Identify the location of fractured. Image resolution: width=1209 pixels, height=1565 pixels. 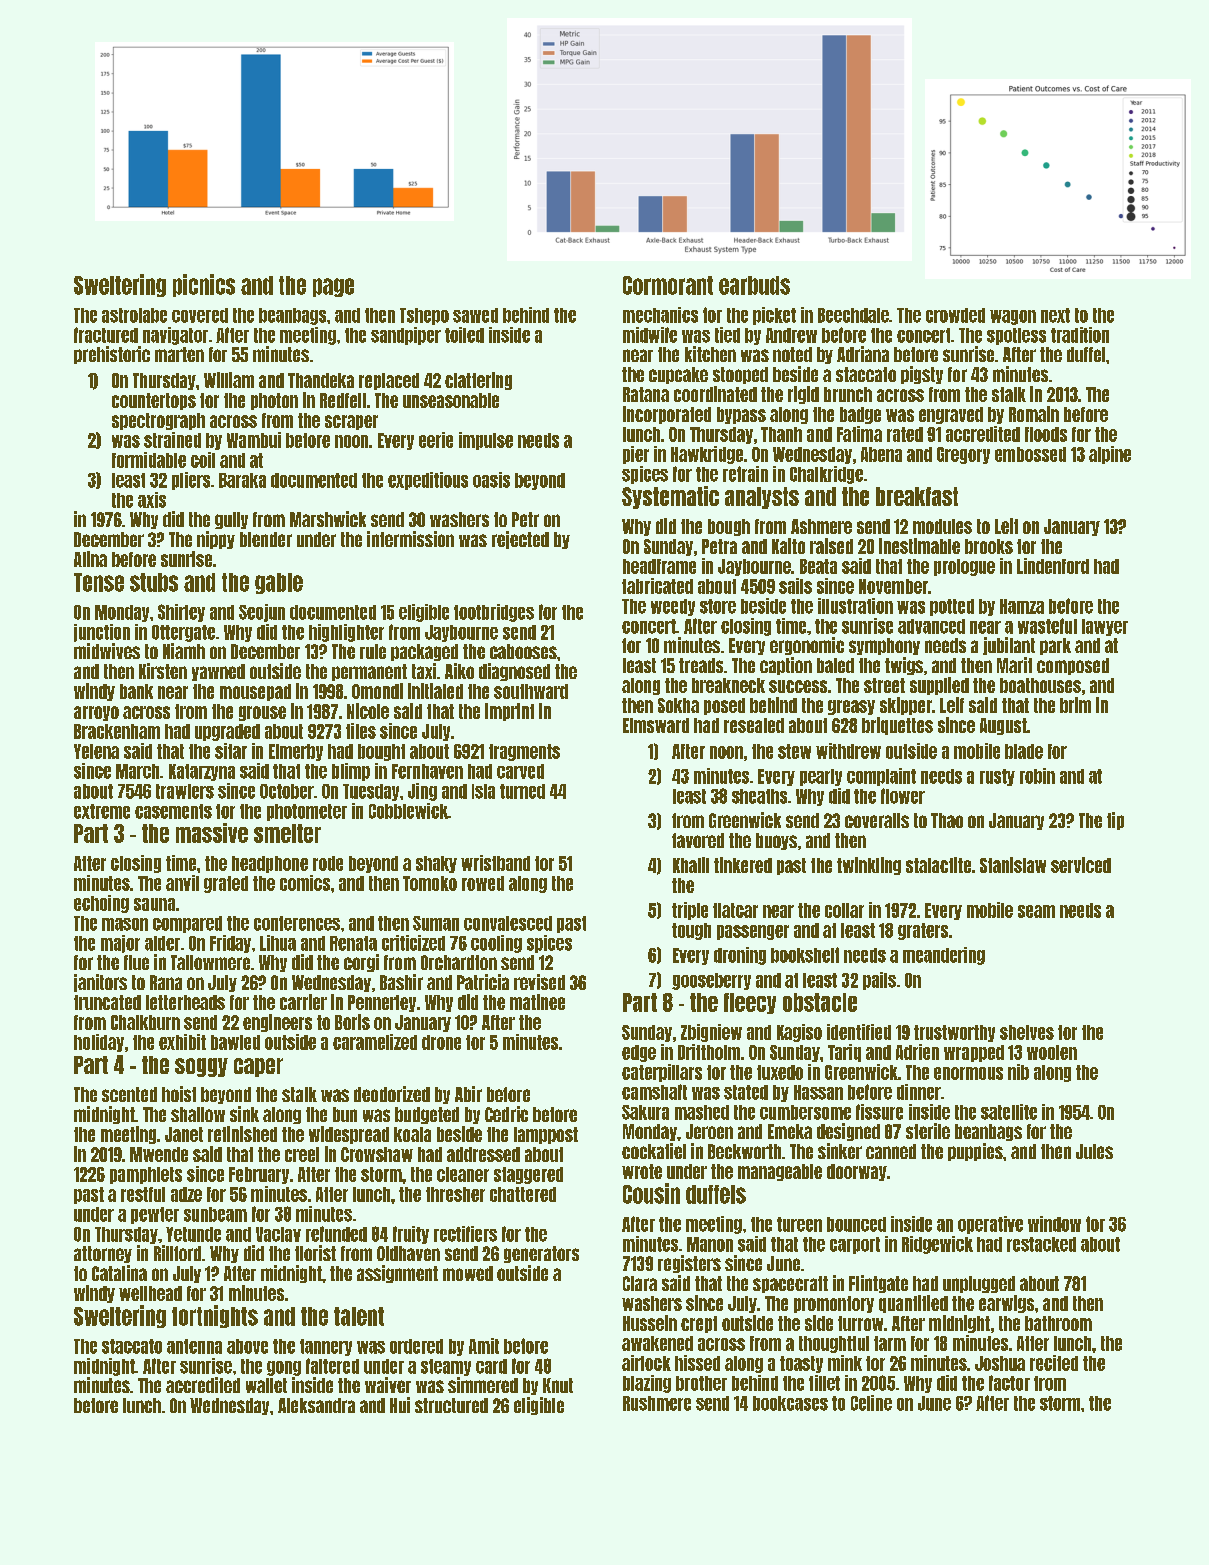
(106, 335).
